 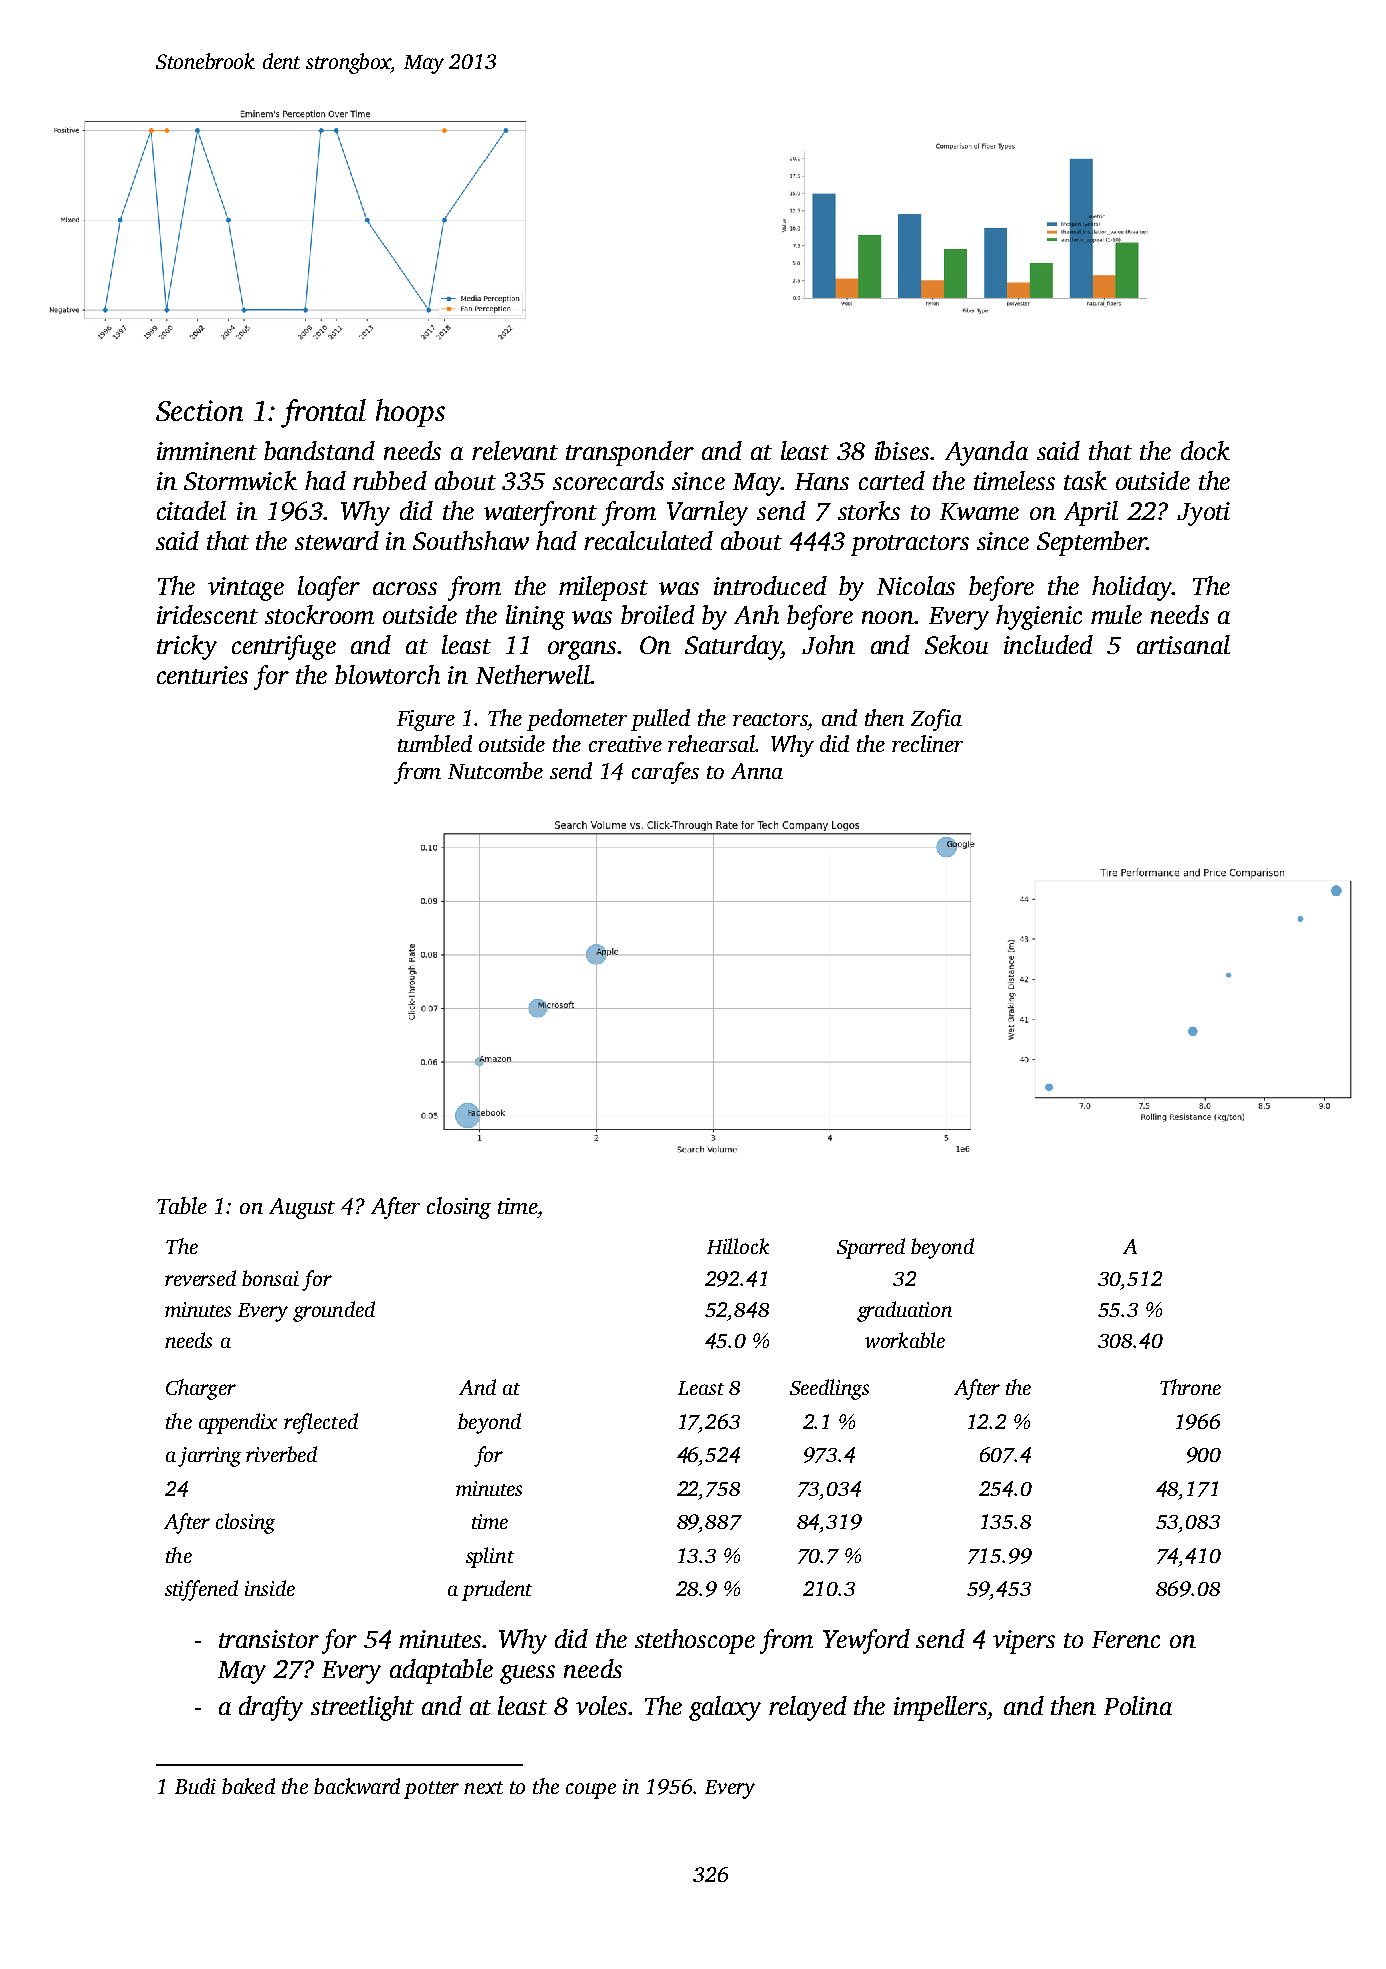 I want to click on creative, so click(x=625, y=744).
